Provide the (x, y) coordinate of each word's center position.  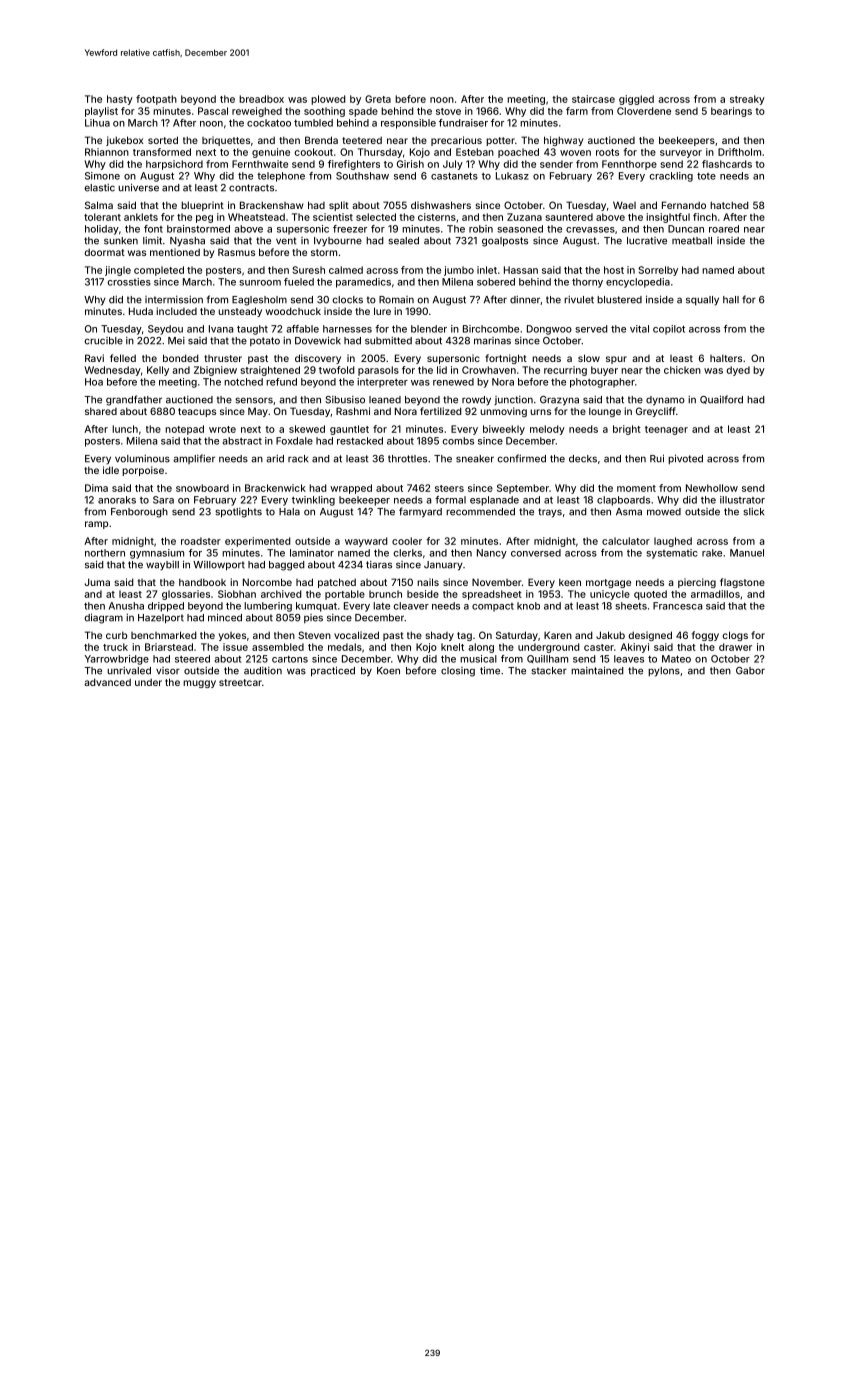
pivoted (685, 459)
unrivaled (129, 671)
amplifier (194, 459)
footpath (156, 100)
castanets (454, 176)
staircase (593, 99)
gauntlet (349, 430)
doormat (104, 252)
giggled (636, 100)
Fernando (684, 205)
